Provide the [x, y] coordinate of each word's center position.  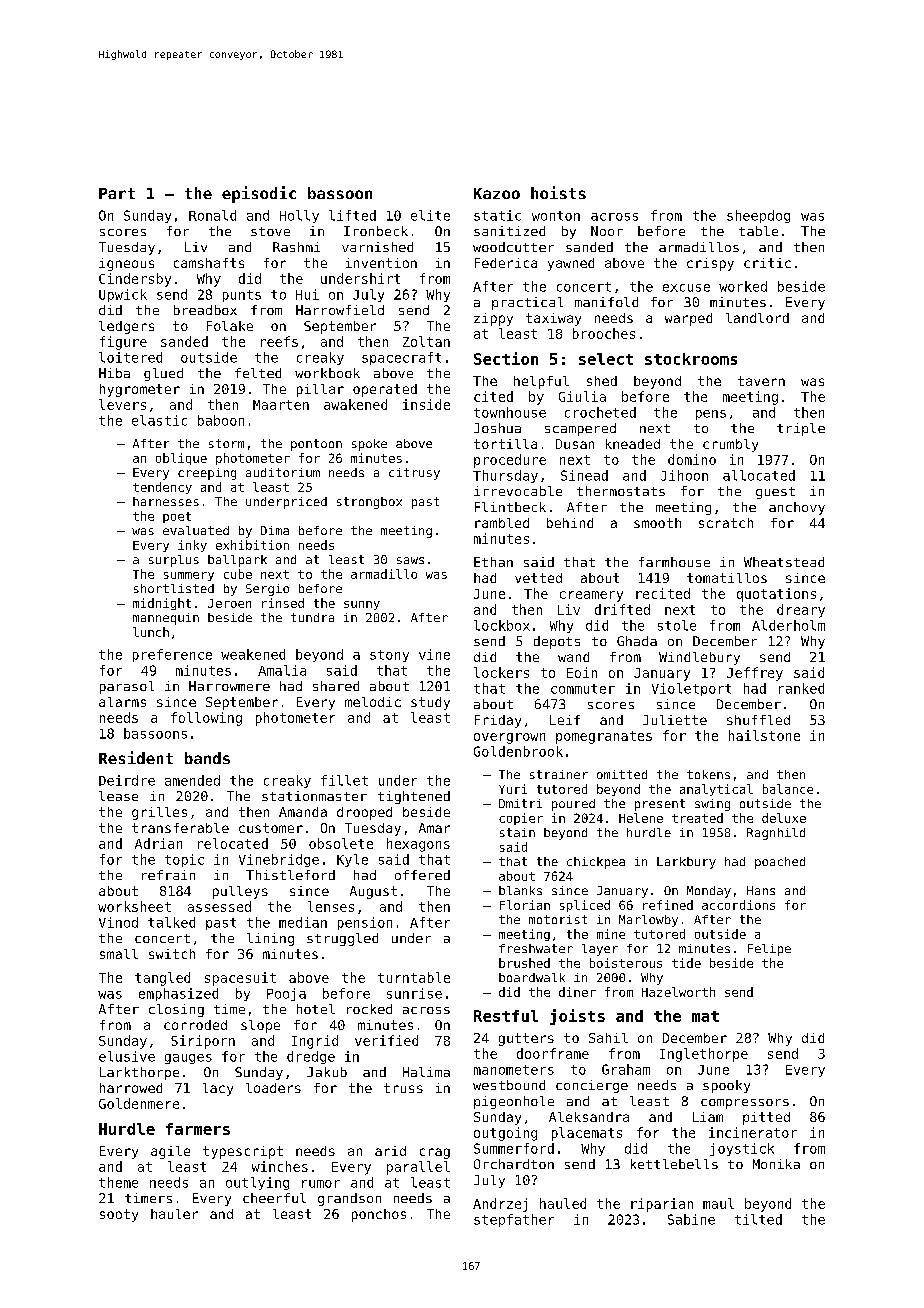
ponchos [379, 1215]
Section [506, 358]
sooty [119, 1215]
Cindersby [135, 280]
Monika [776, 1164]
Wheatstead [784, 562]
